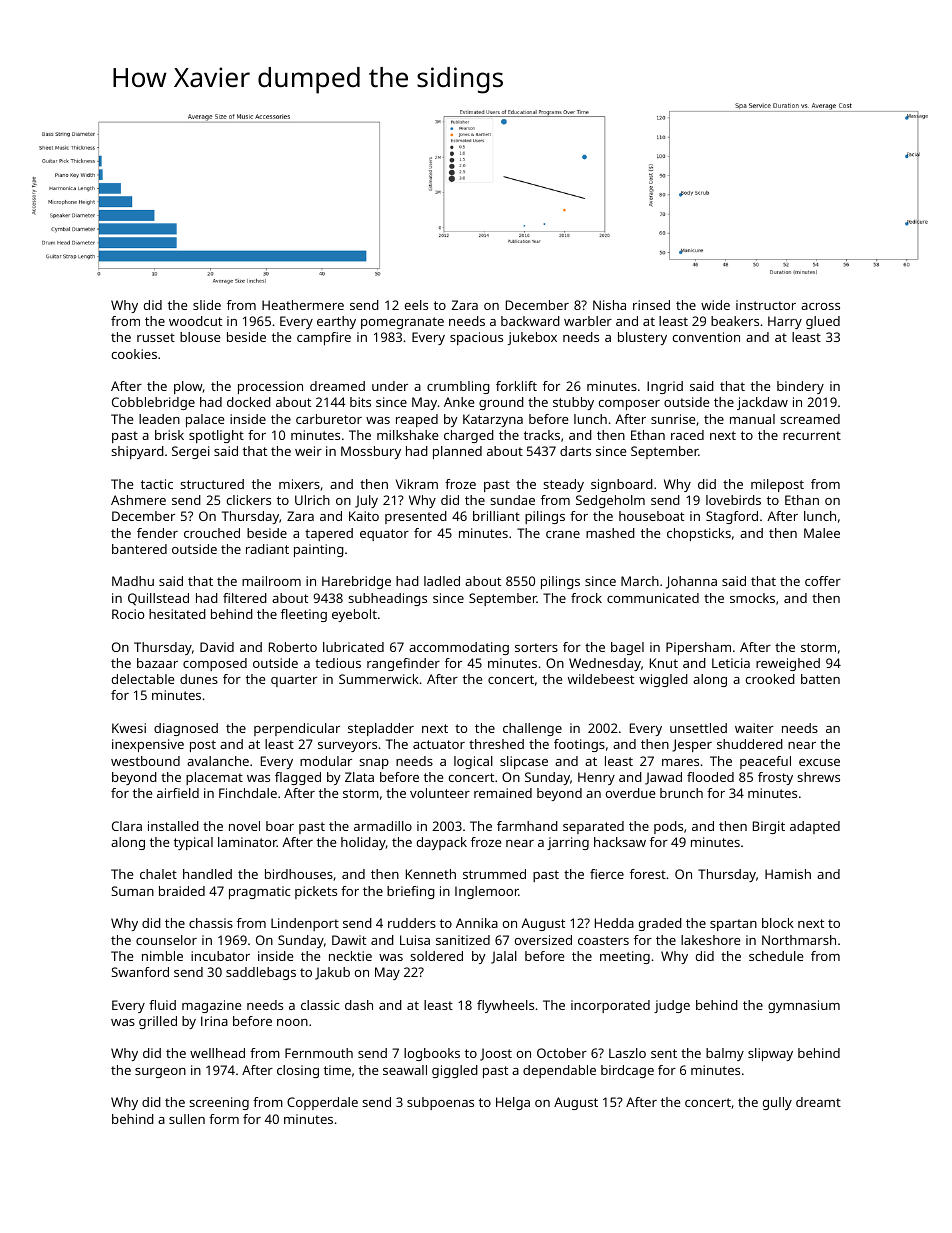  Describe the element at coordinates (412, 923) in the screenshot. I see `rudders` at that location.
